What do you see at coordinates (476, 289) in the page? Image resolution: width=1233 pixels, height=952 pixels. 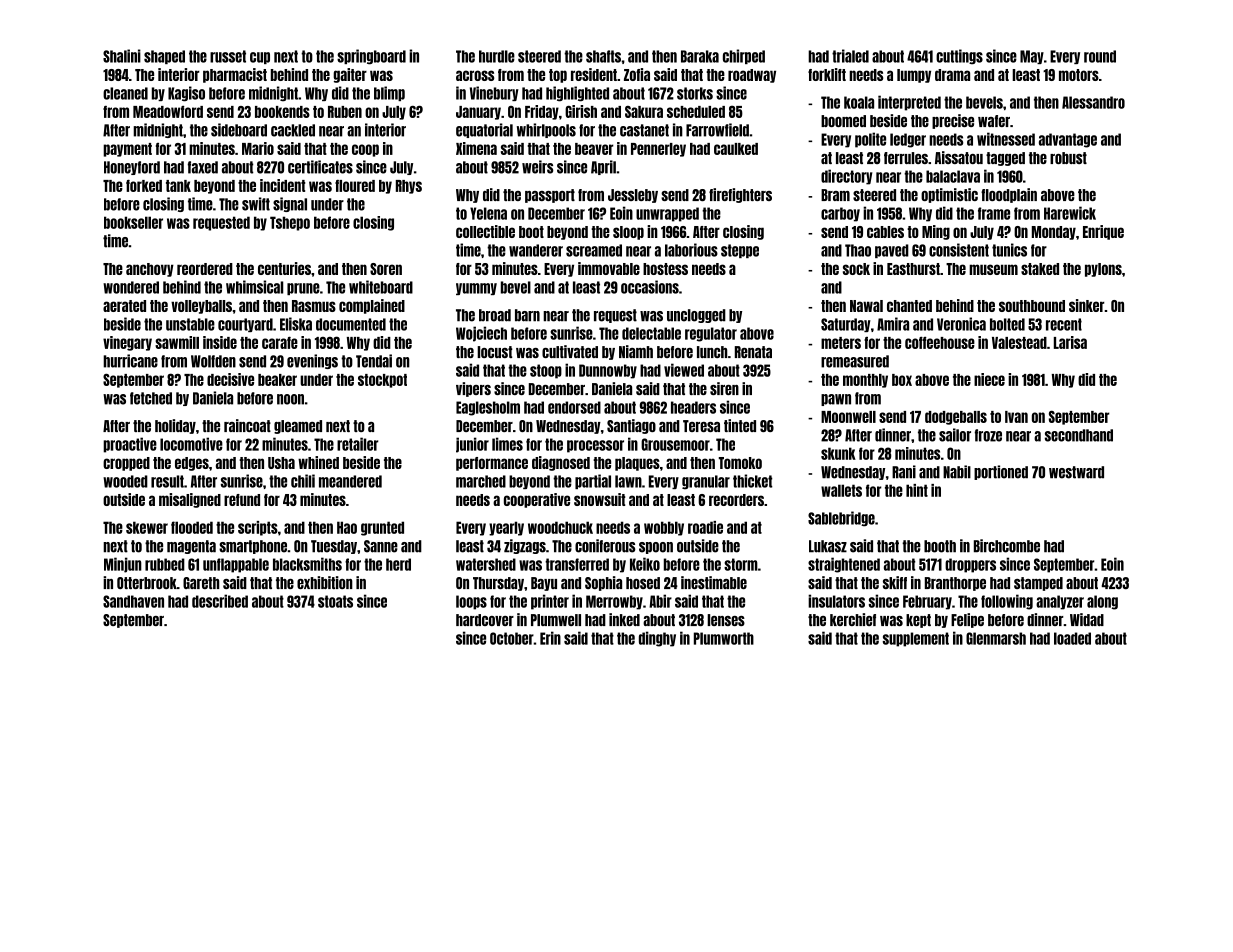 I see `yummy` at bounding box center [476, 289].
